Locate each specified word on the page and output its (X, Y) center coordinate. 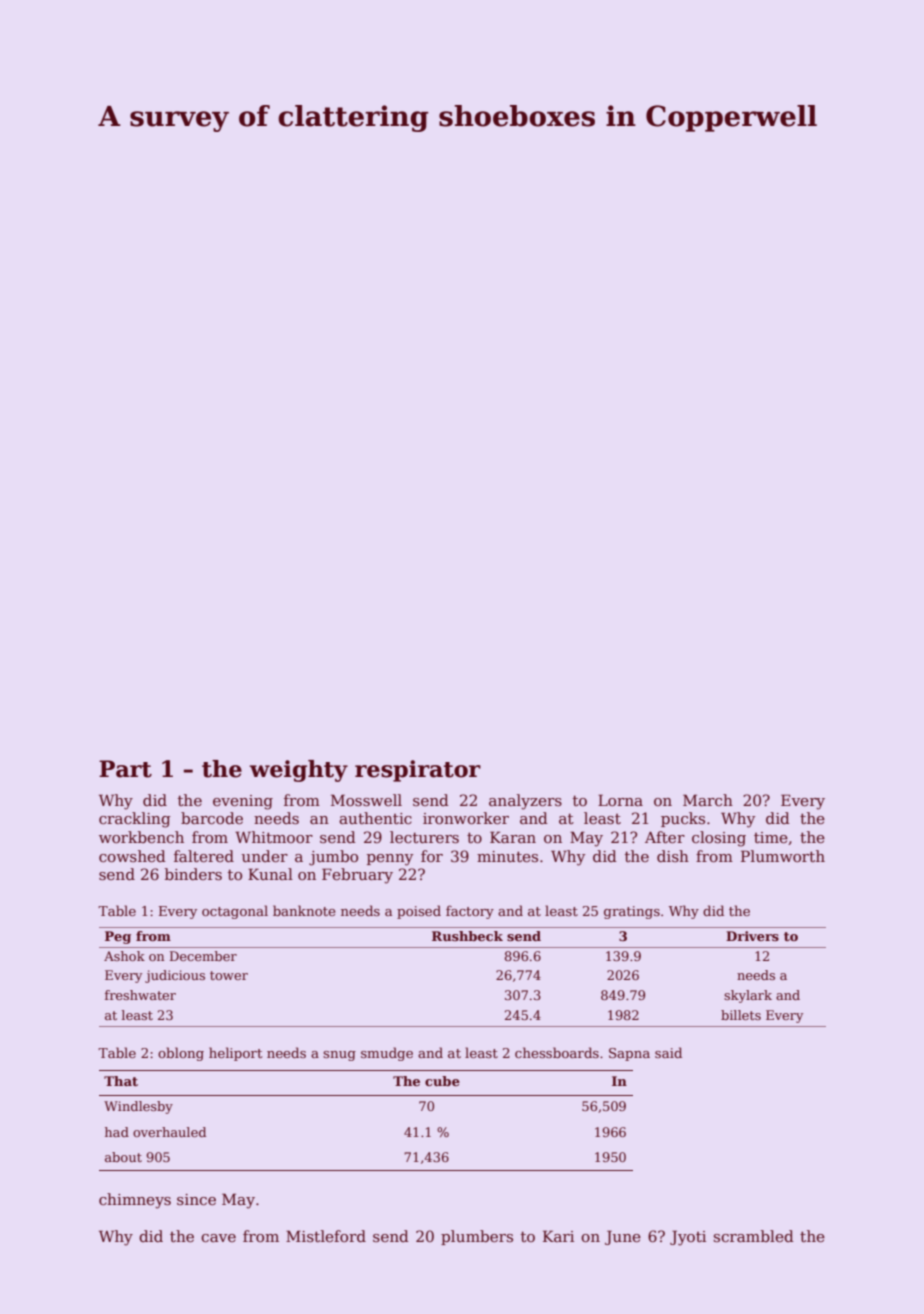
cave (218, 1238)
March (708, 800)
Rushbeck (467, 936)
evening (243, 802)
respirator (418, 771)
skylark (748, 996)
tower (229, 975)
